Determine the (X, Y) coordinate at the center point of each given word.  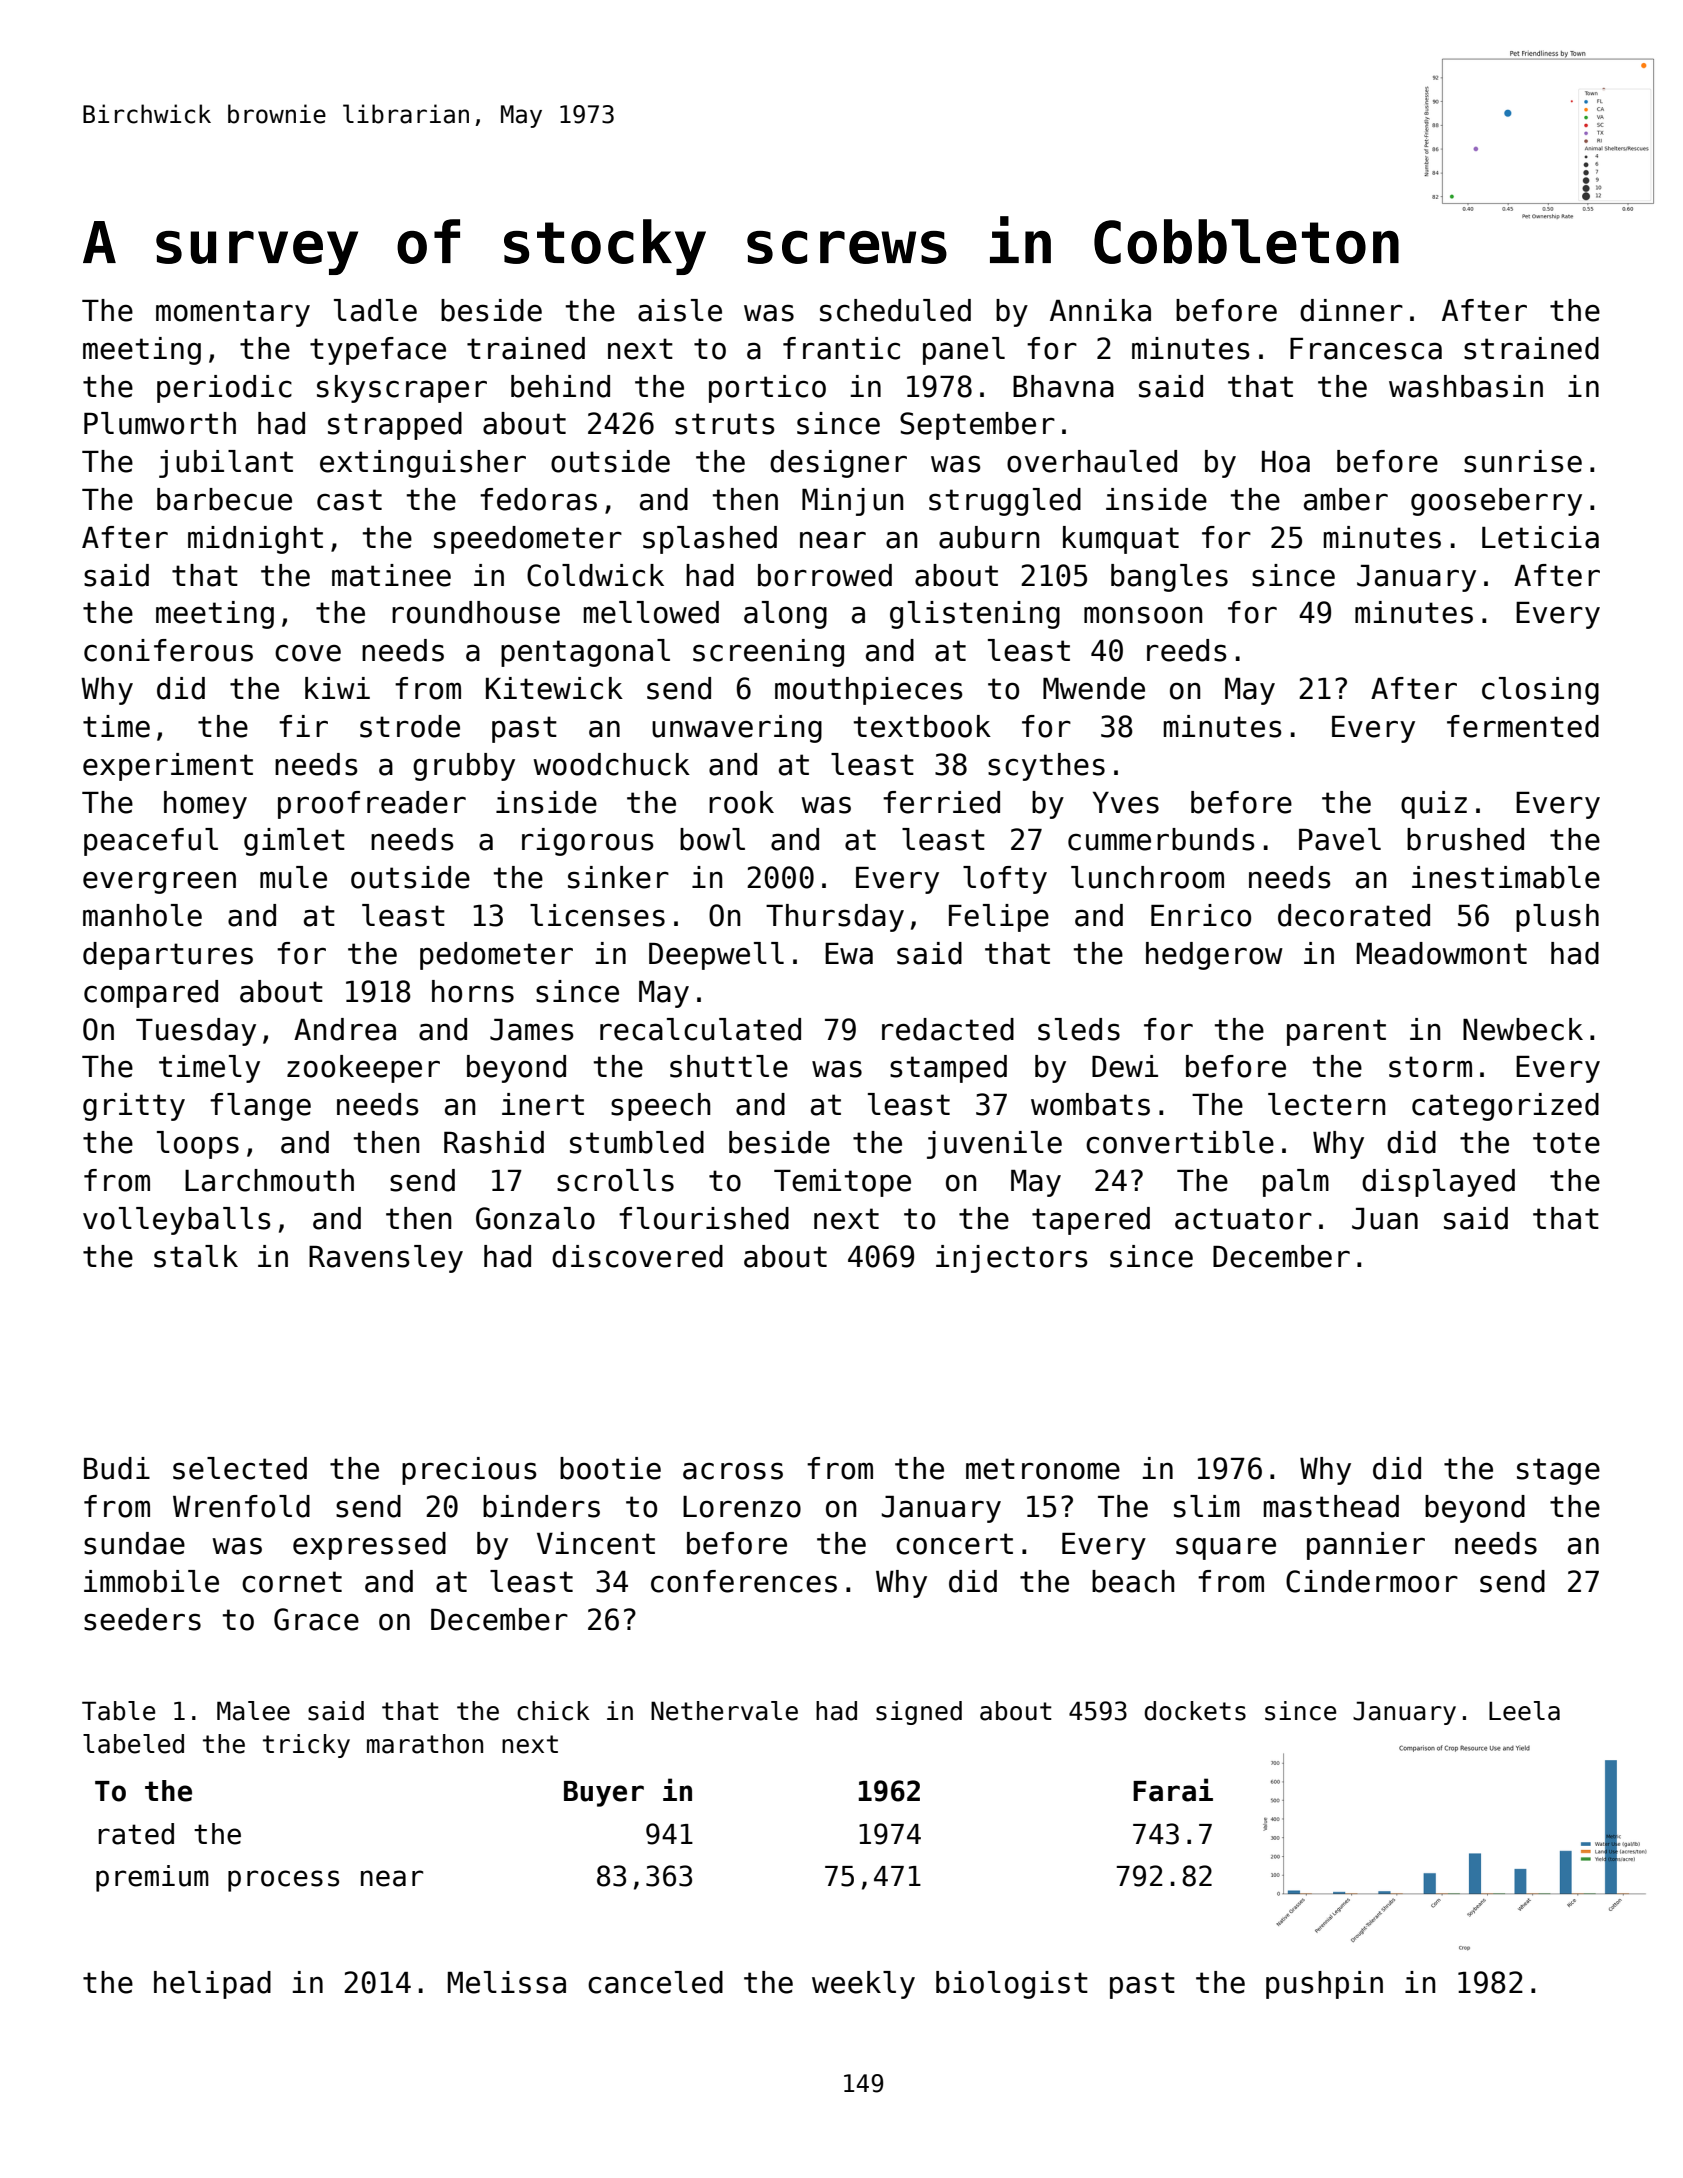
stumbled (637, 1142)
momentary (233, 313)
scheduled (895, 310)
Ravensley (386, 1259)
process (283, 1881)
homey (205, 805)
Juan (1385, 1219)
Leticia (1540, 537)
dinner (1351, 310)
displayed (1438, 1183)
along (785, 615)
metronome (1043, 1469)
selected (240, 1468)
